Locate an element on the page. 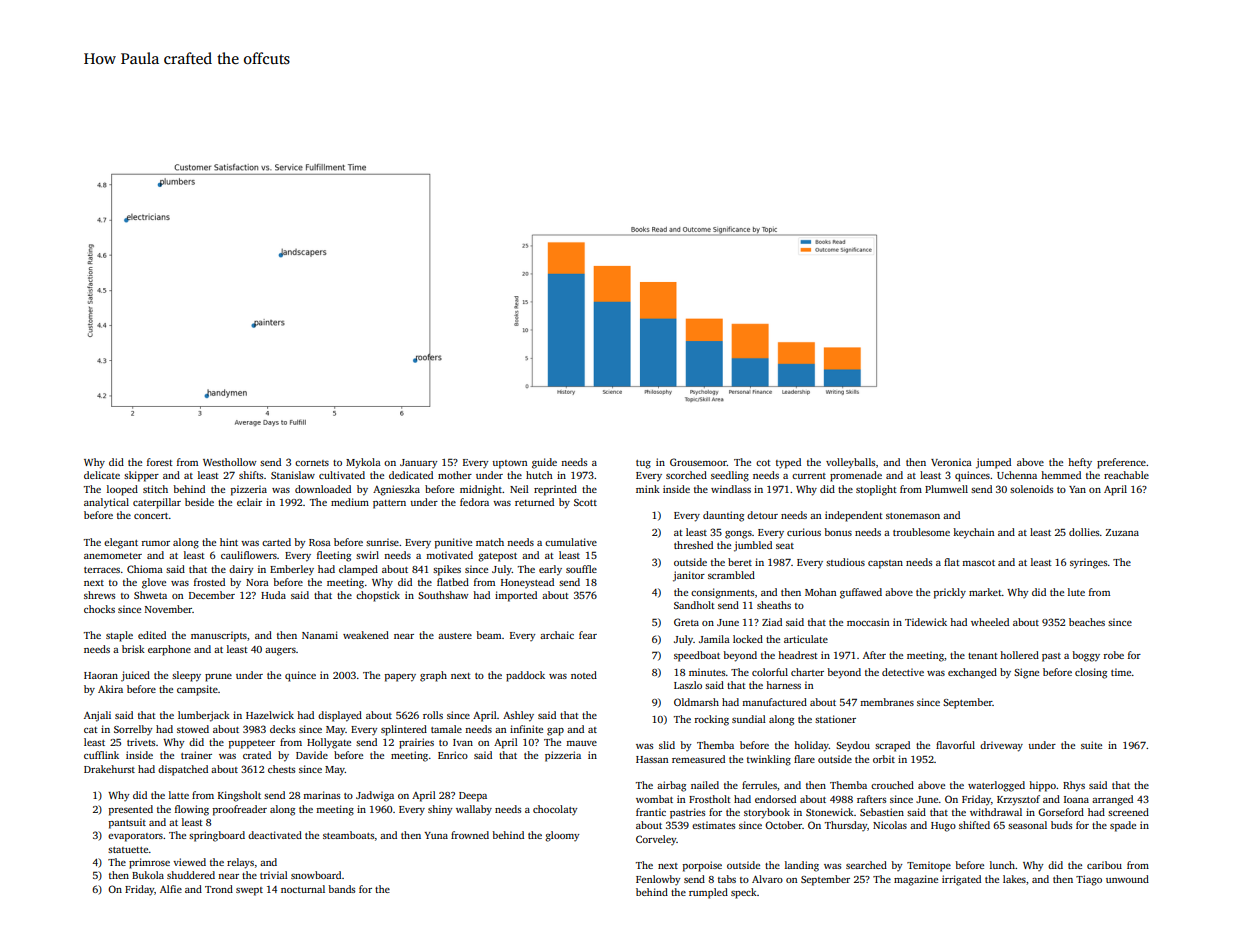 The height and width of the image is (952, 1233). guide is located at coordinates (544, 463).
